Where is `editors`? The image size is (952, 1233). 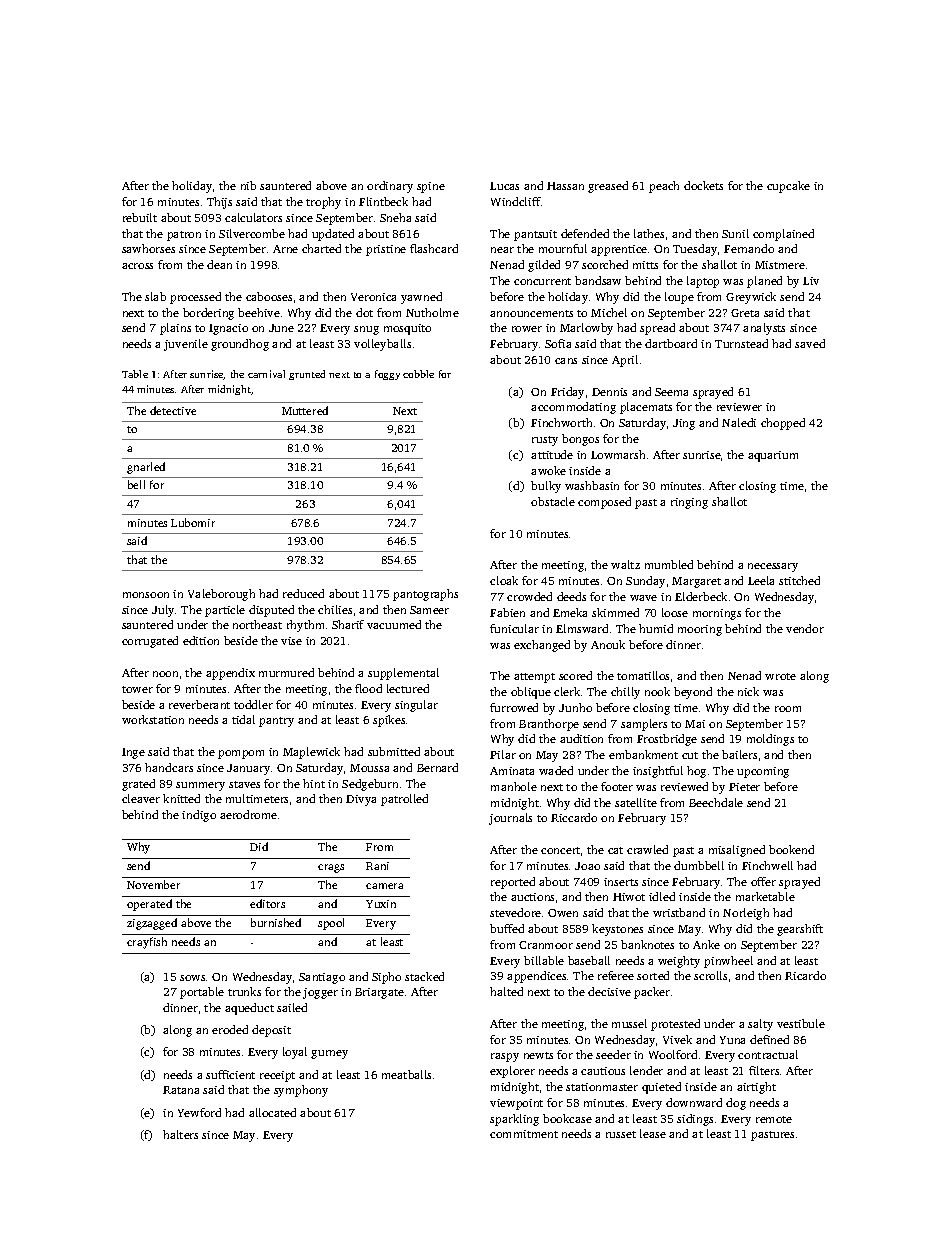 editors is located at coordinates (267, 903).
